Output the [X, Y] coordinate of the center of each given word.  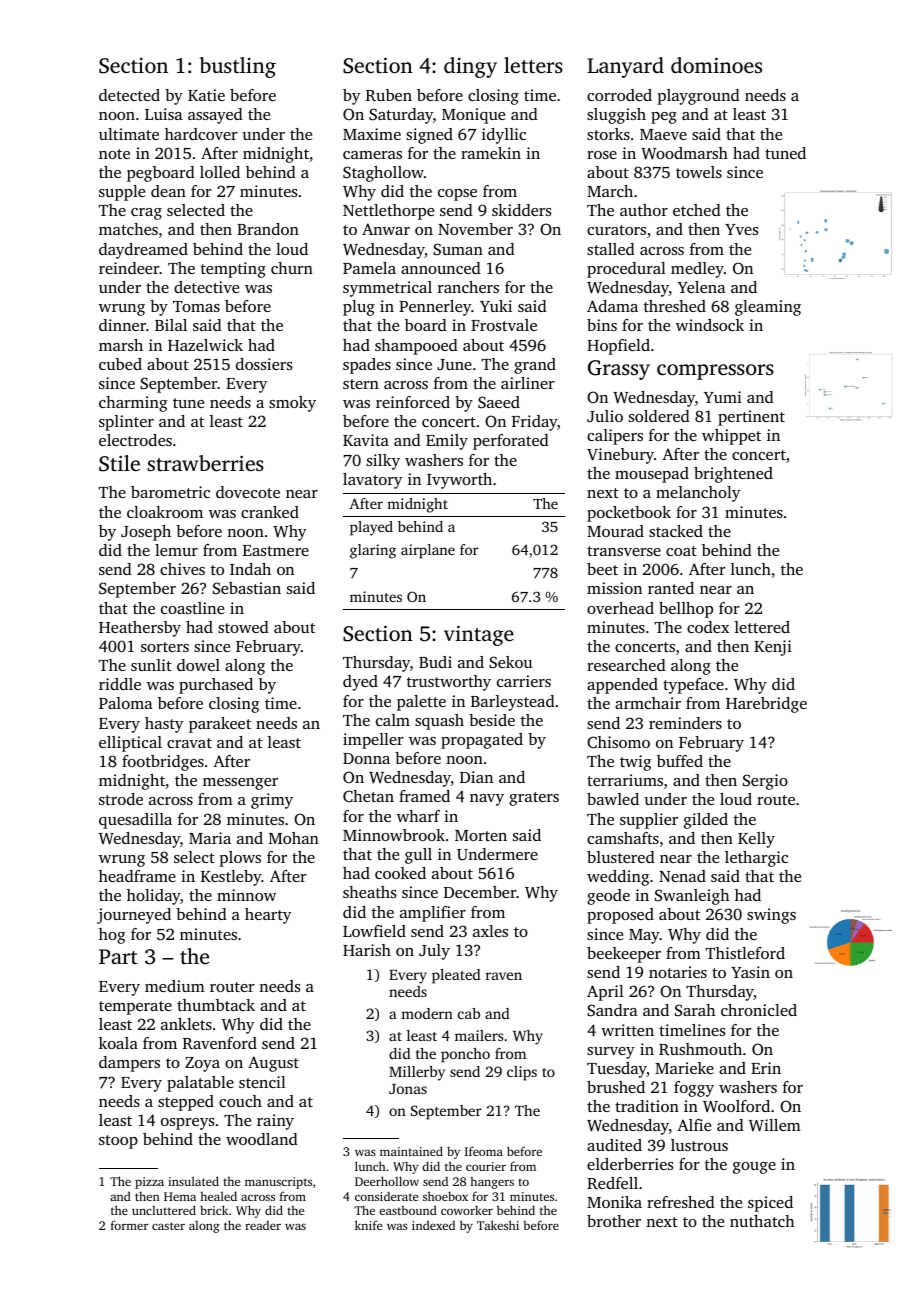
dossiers [264, 364]
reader [263, 1225]
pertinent [751, 418]
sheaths [369, 892]
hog [112, 936]
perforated [511, 442]
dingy [470, 67]
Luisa [164, 114]
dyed [360, 683]
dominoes [716, 65]
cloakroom [165, 512]
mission [614, 588]
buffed [680, 761]
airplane [428, 551]
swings [771, 916]
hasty [164, 725]
